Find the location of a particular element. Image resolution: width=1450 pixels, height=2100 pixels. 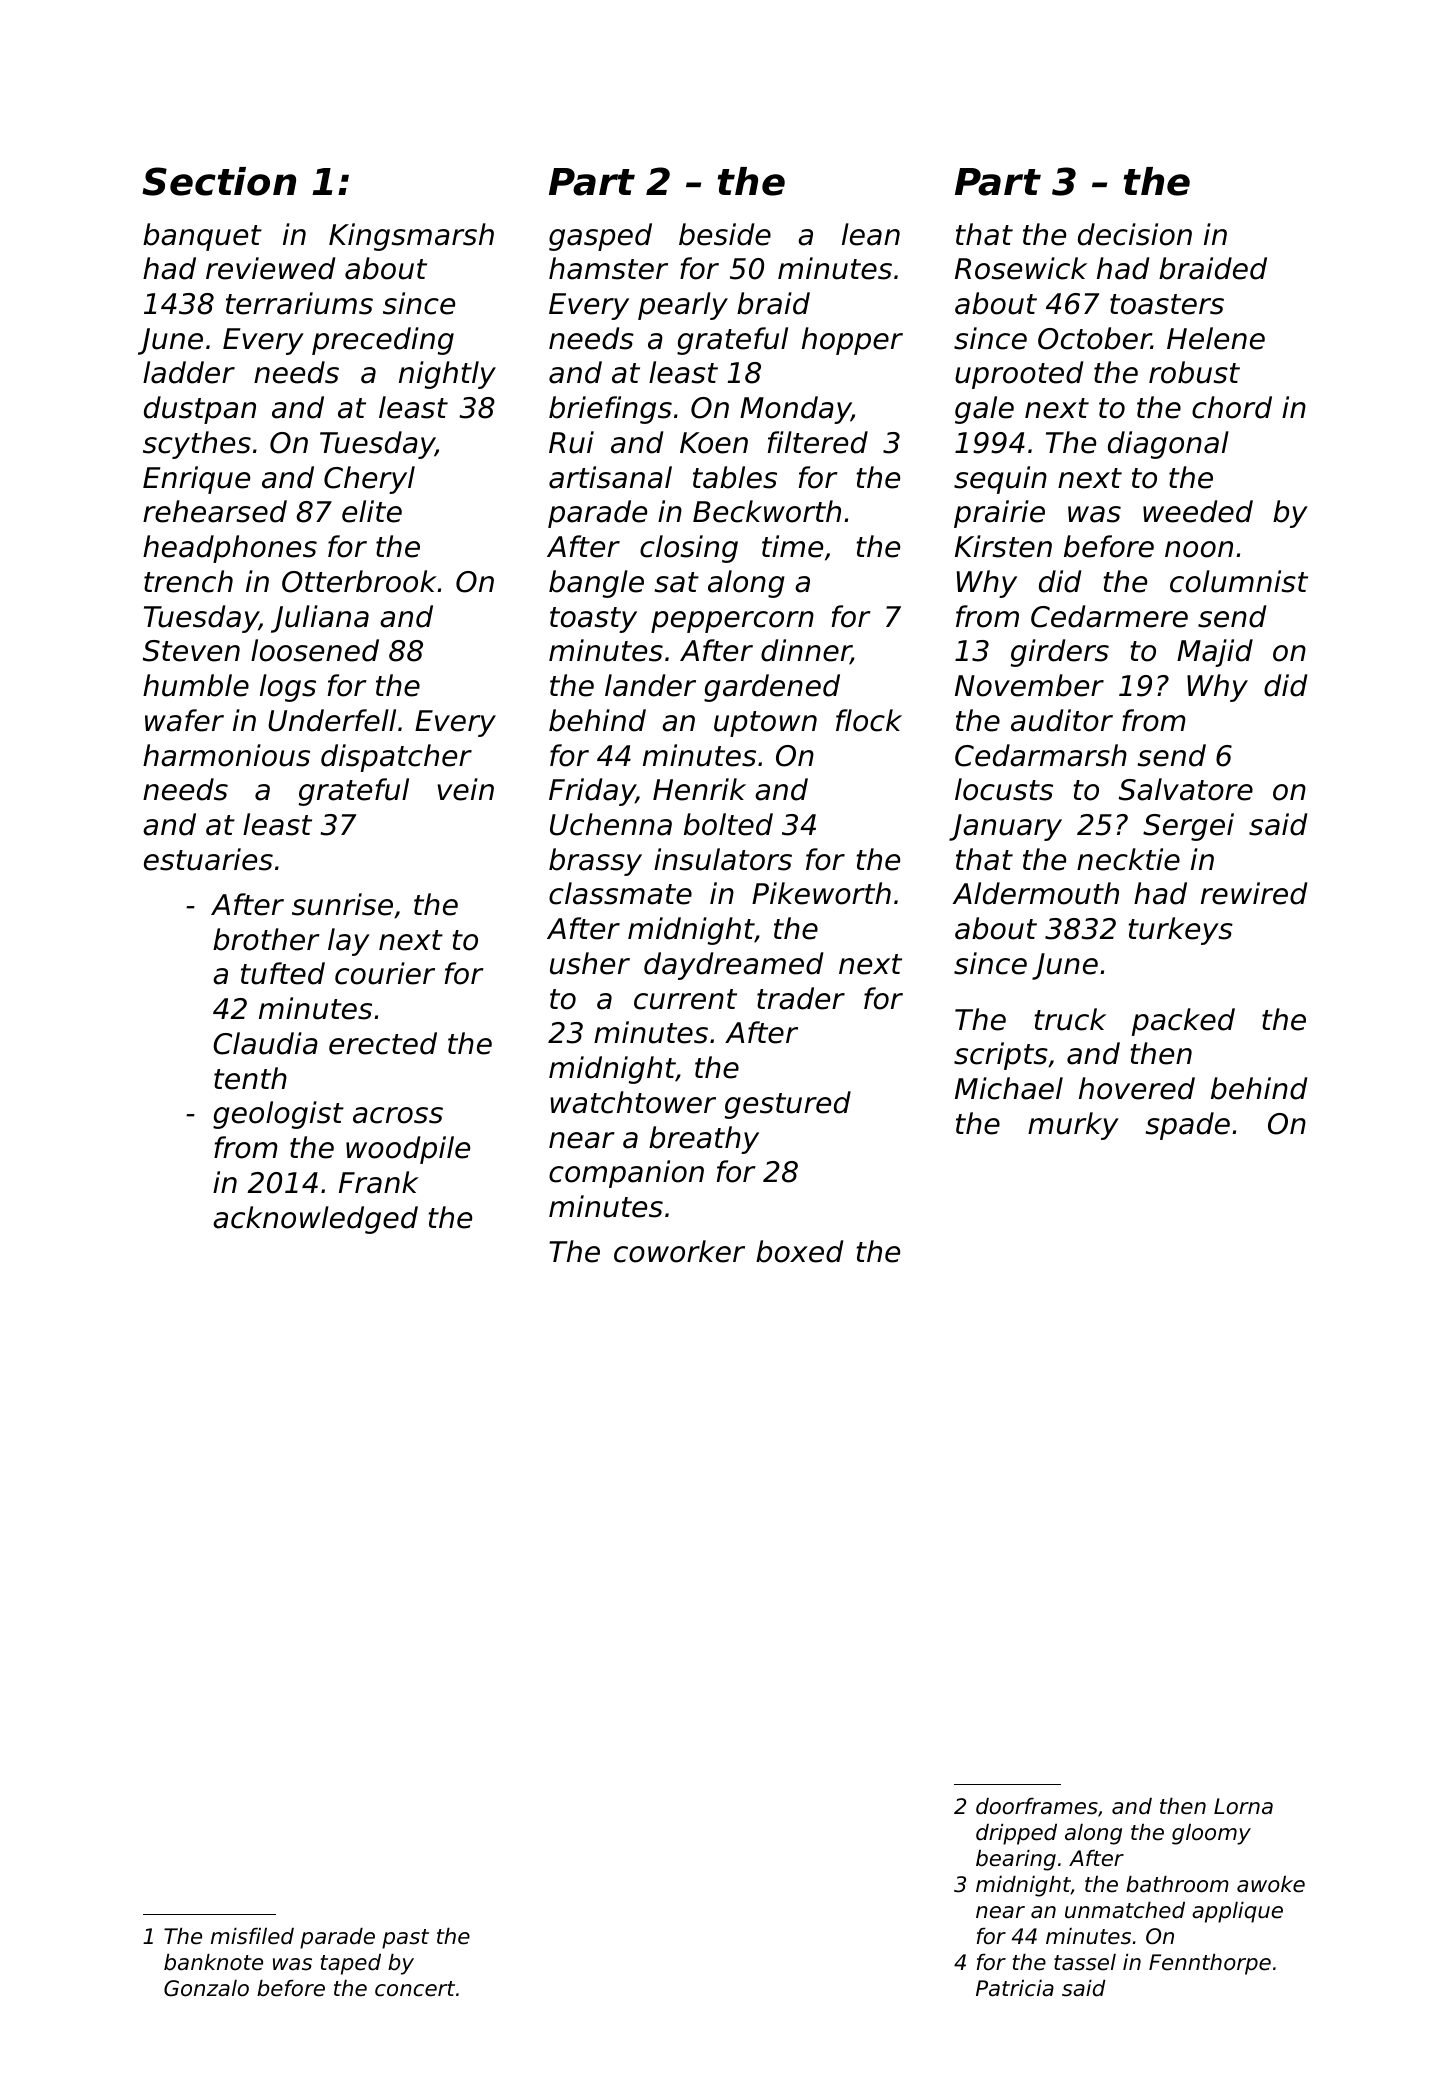

tenth is located at coordinates (250, 1078).
